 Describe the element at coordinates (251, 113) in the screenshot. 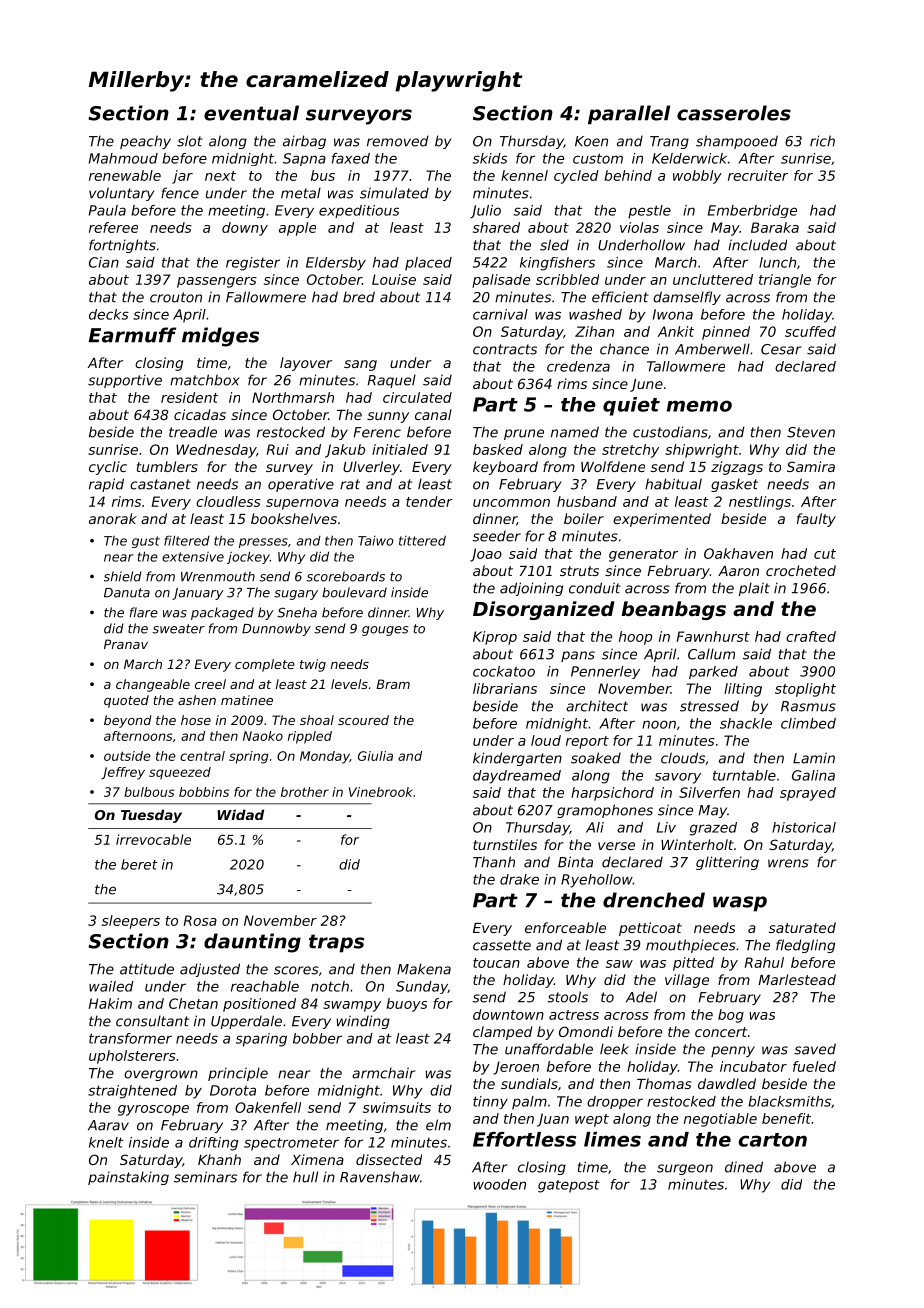

I see `eventual` at that location.
